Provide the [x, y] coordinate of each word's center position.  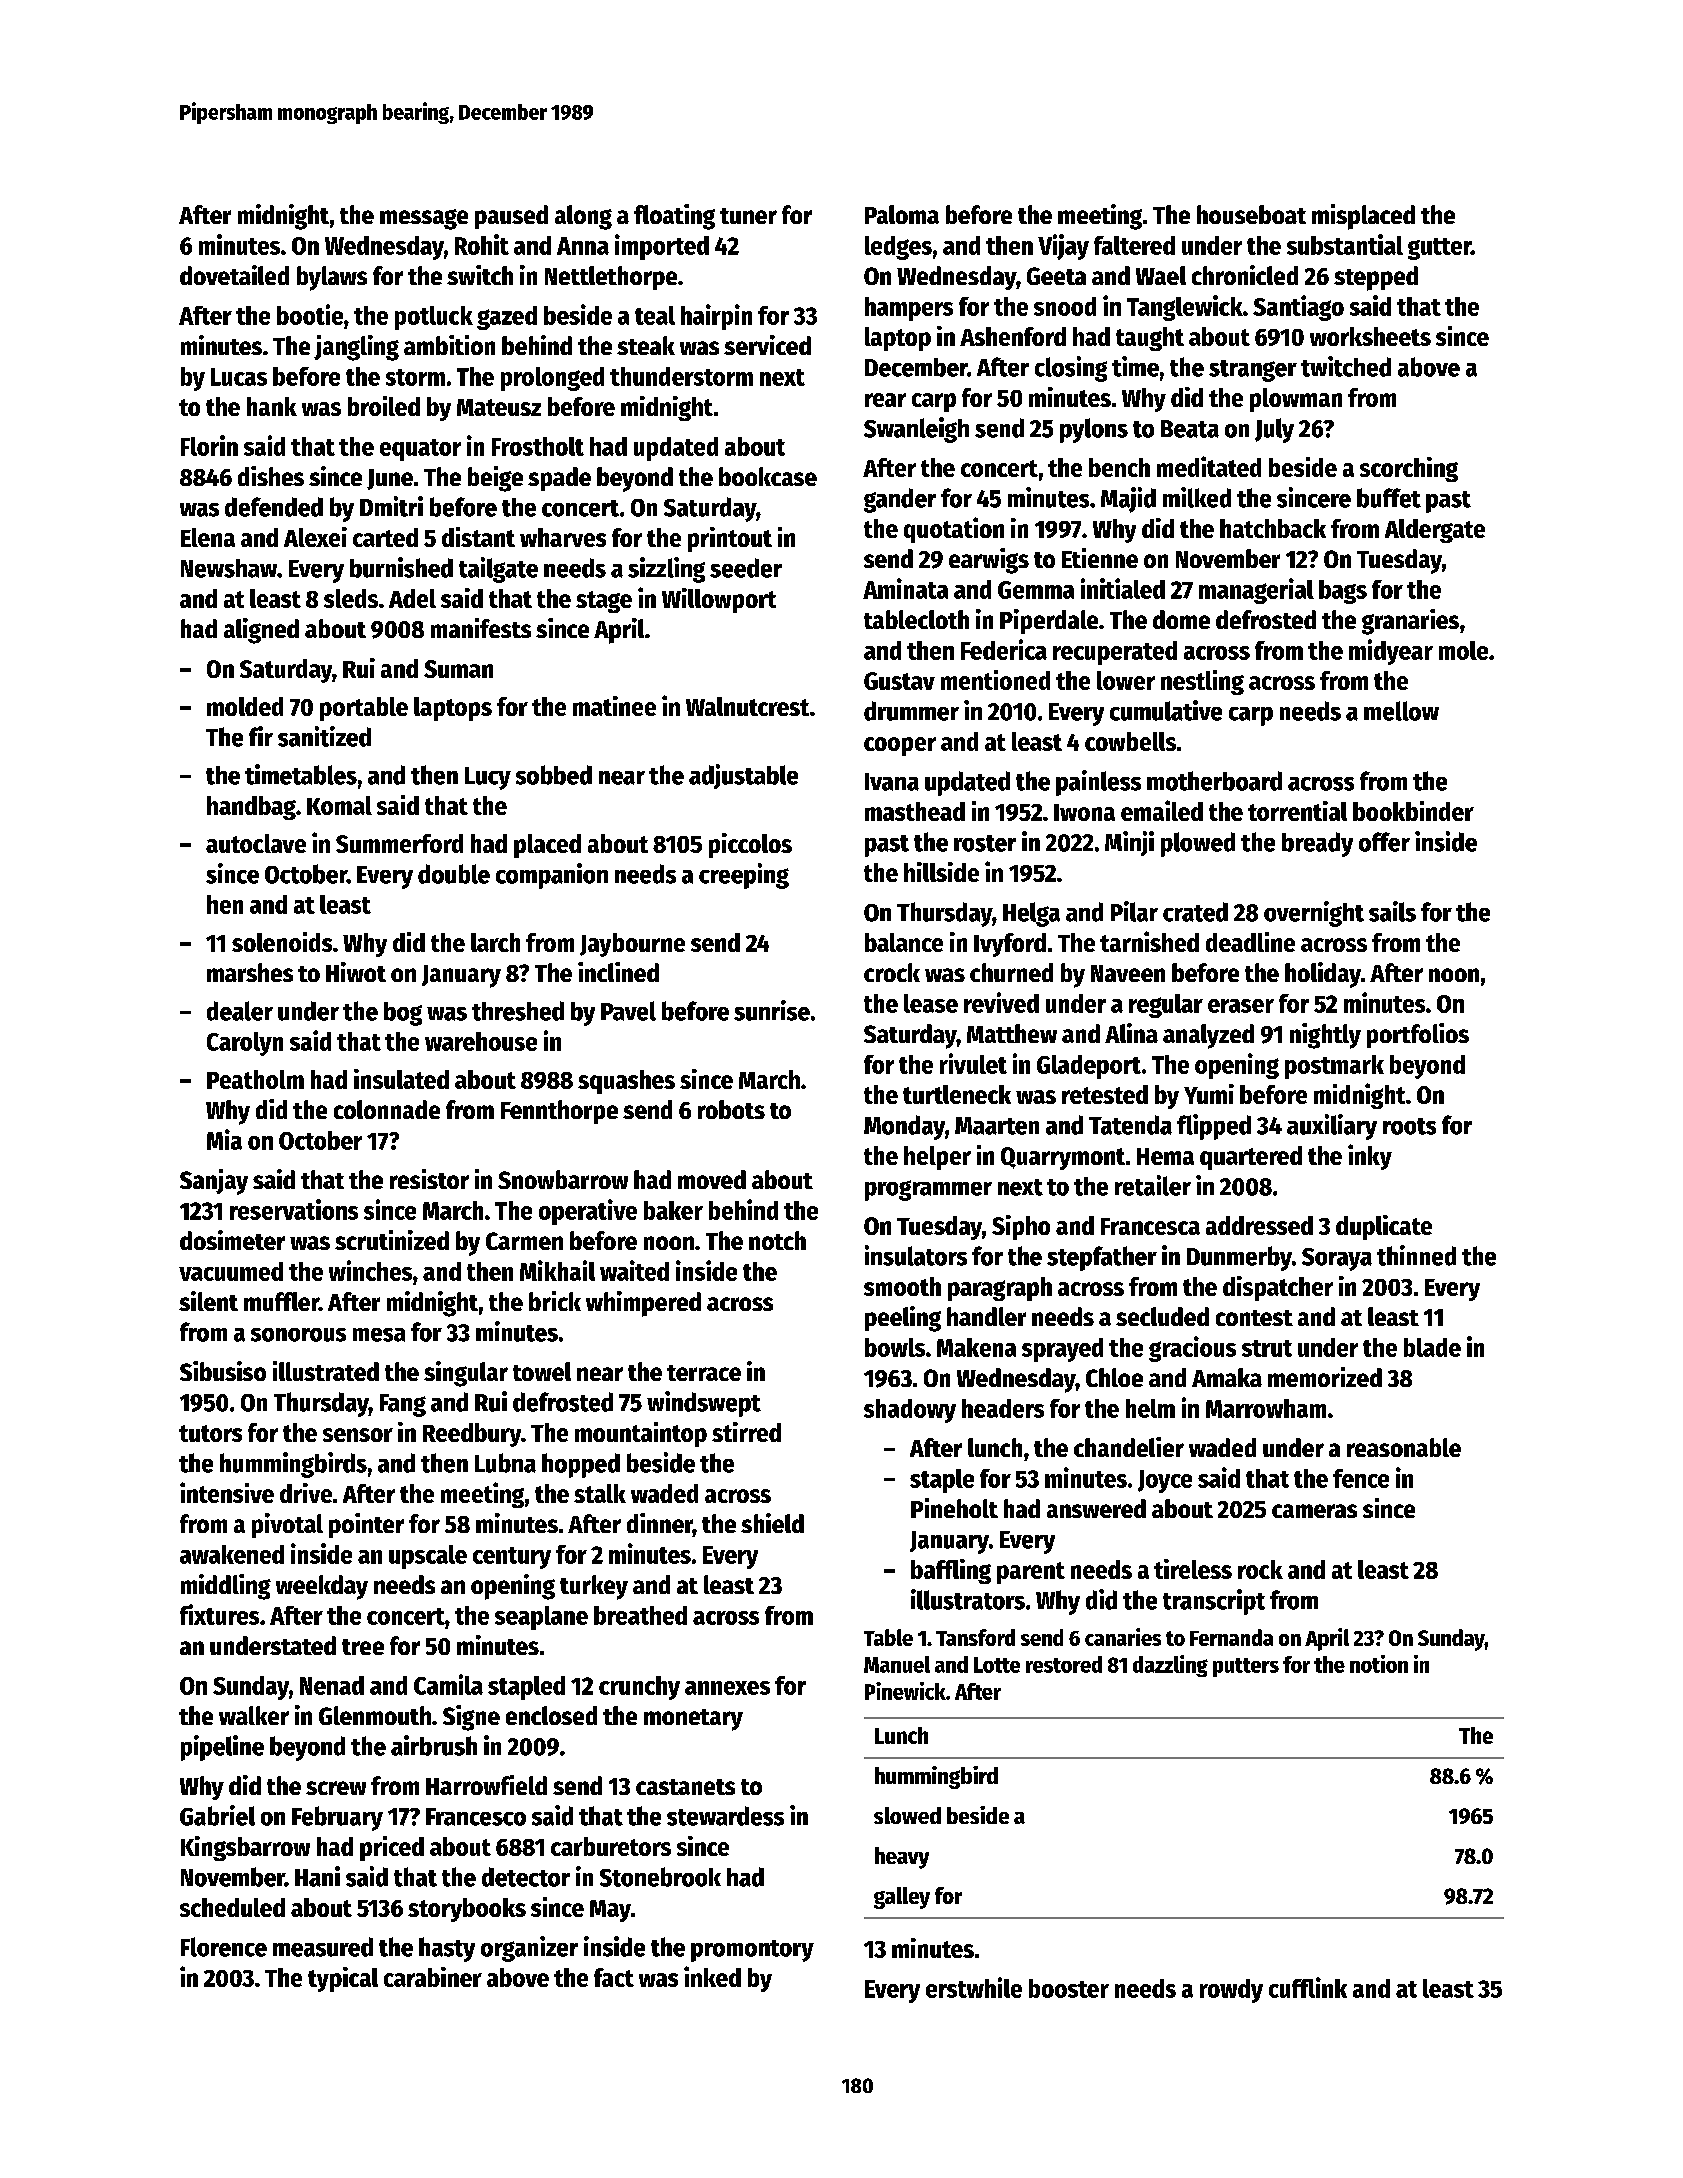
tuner [748, 216]
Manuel [897, 1664]
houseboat [1251, 214]
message [424, 219]
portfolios [1418, 1035]
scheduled [232, 1907]
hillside [941, 872]
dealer [240, 1011]
